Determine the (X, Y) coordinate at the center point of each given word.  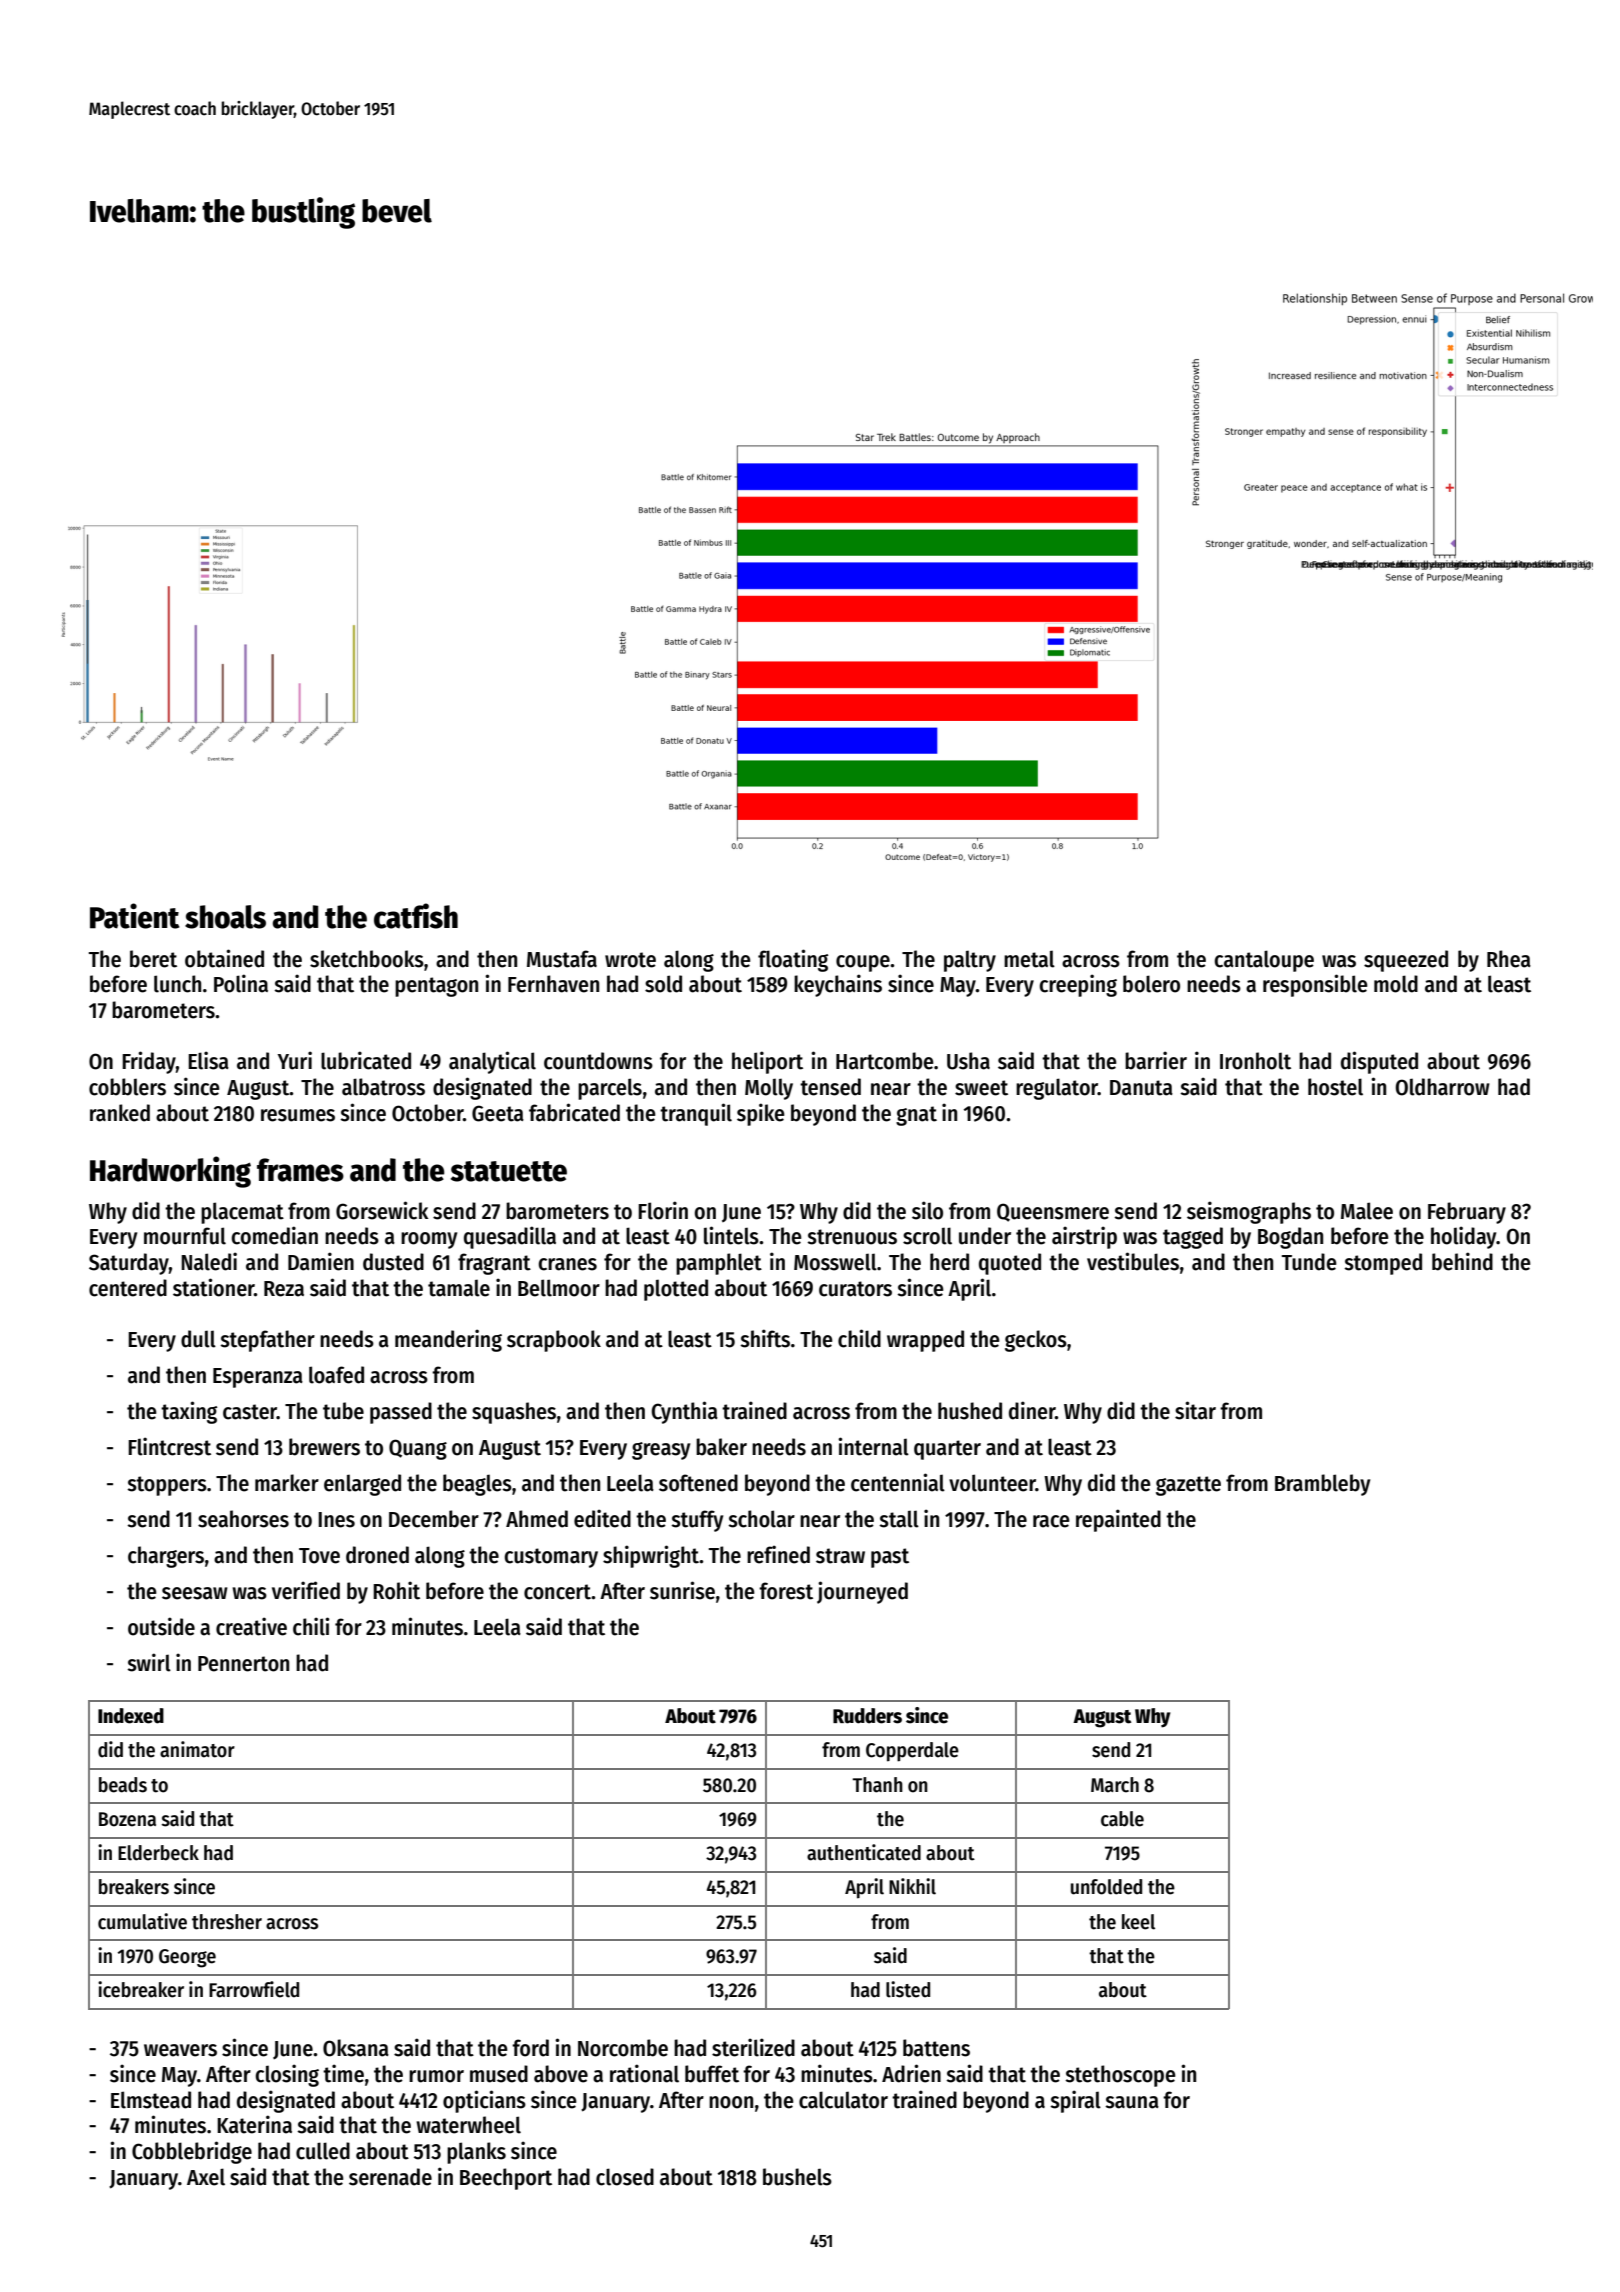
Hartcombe (885, 1061)
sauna (1132, 2102)
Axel (206, 2177)
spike (761, 1114)
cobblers (127, 1087)
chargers (166, 1557)
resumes (298, 1115)
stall (899, 1519)
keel (1138, 1922)
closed (625, 2177)
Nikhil (912, 1886)
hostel (1335, 1087)
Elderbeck (158, 1853)
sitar (1195, 1410)
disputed (1379, 1062)
